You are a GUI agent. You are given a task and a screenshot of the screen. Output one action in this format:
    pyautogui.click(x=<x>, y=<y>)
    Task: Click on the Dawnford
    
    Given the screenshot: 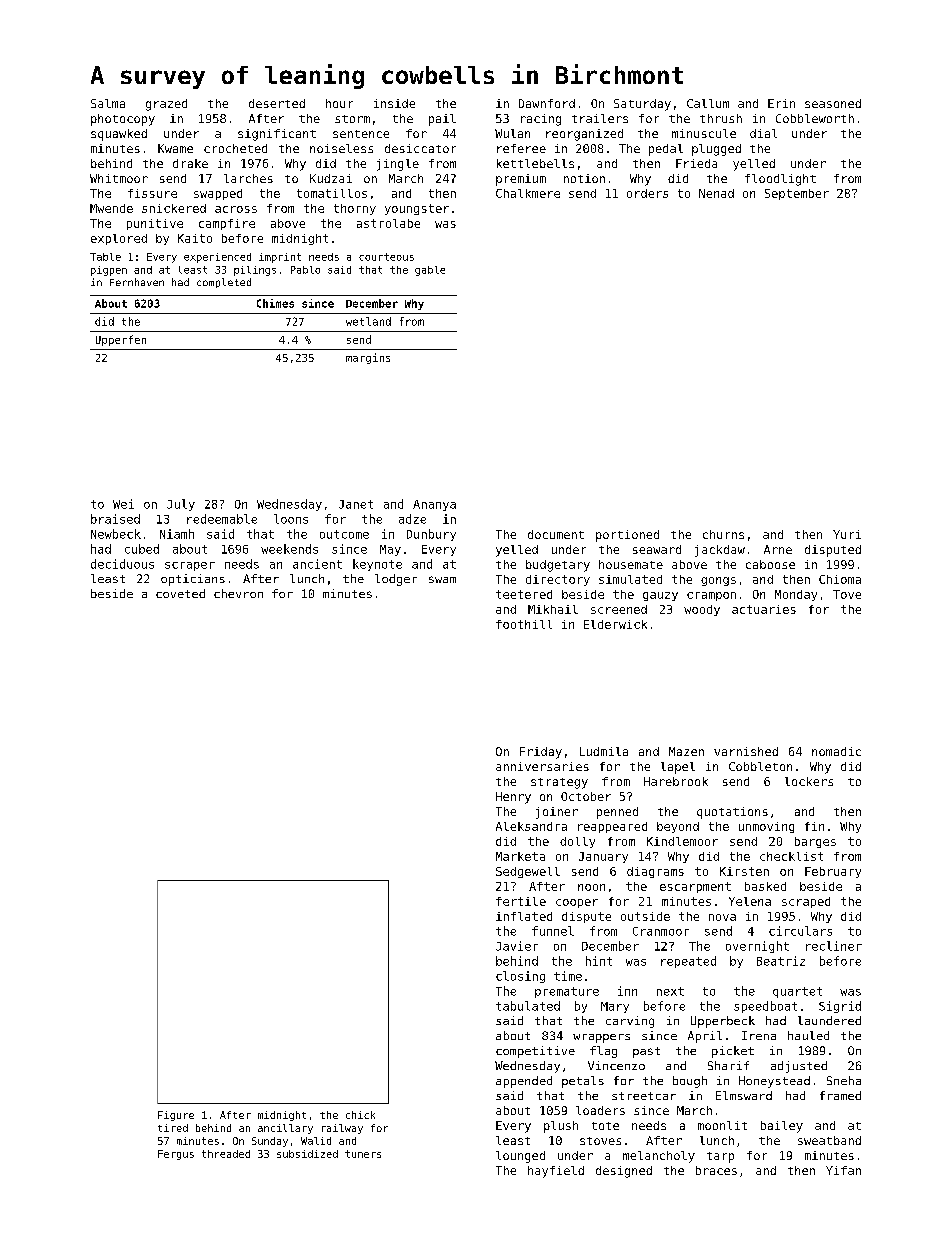 What is the action you would take?
    pyautogui.click(x=547, y=103)
